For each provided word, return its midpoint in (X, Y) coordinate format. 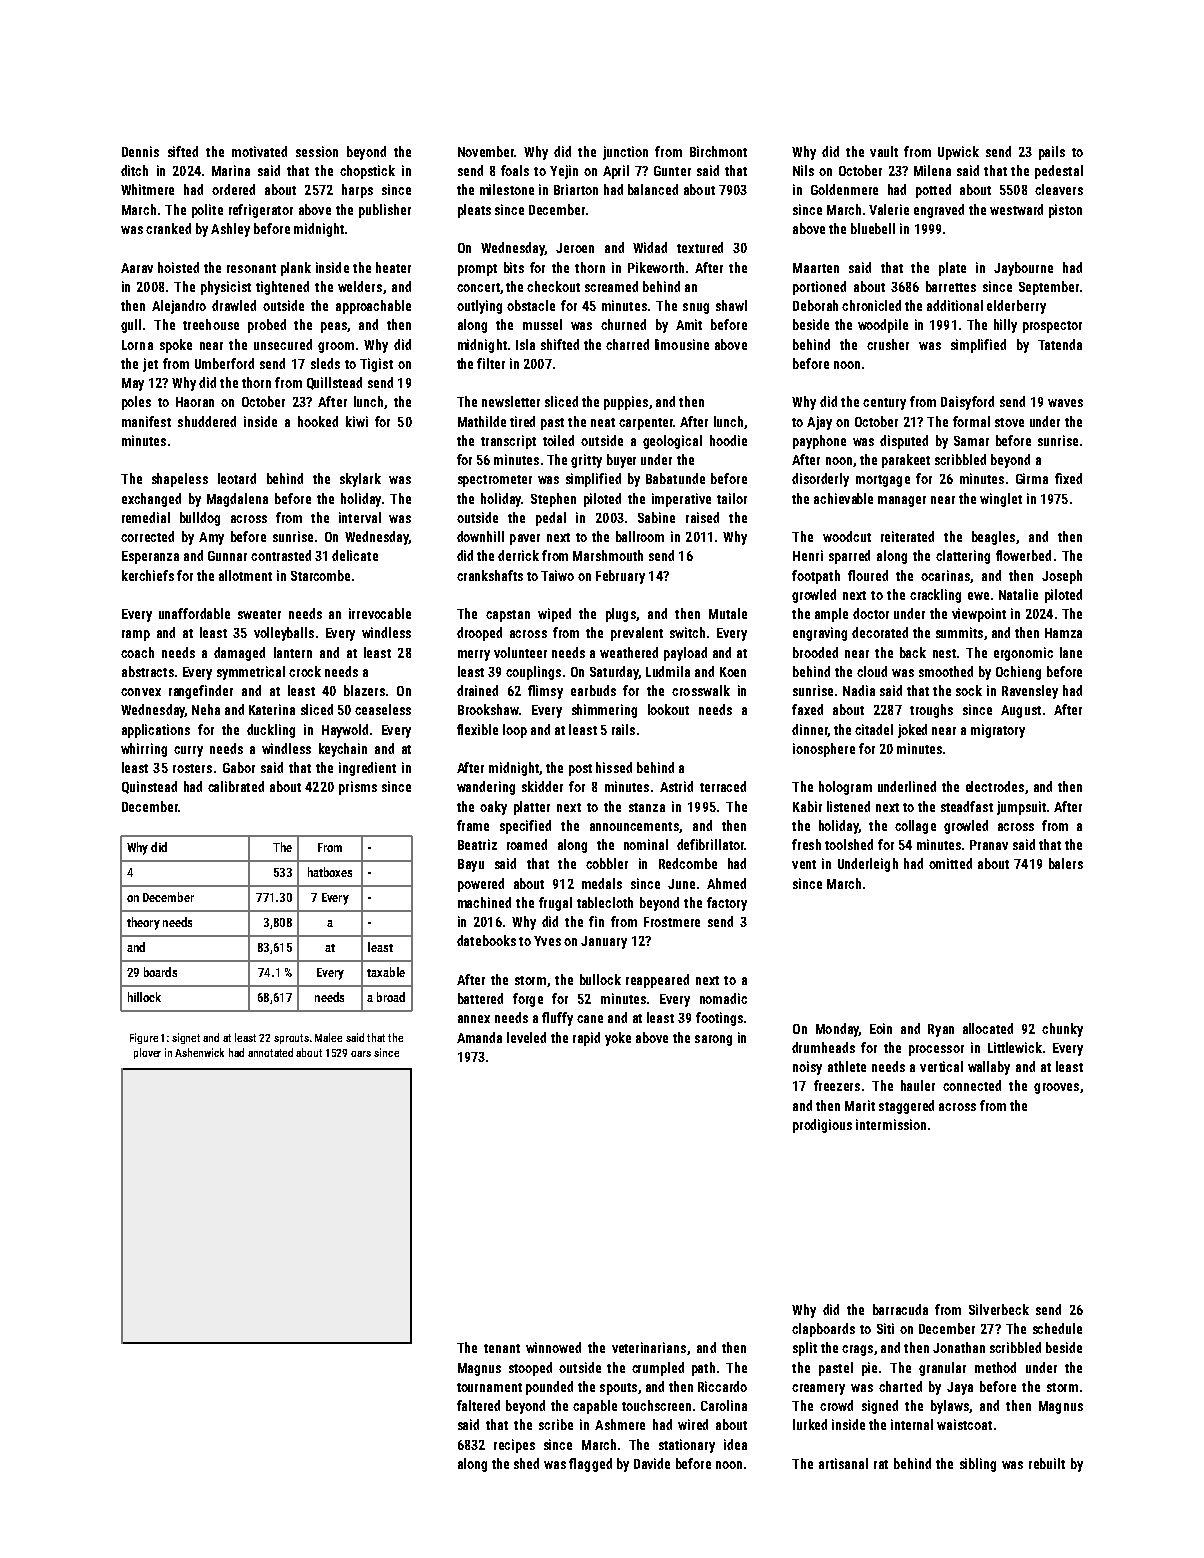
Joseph (1062, 577)
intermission (891, 1124)
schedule (1057, 1328)
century (884, 404)
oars (361, 1054)
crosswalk (701, 690)
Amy (211, 538)
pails (1052, 153)
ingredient (367, 769)
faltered (478, 1405)
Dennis (140, 151)
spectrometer (495, 481)
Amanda (479, 1037)
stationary (687, 1446)
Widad (650, 247)
